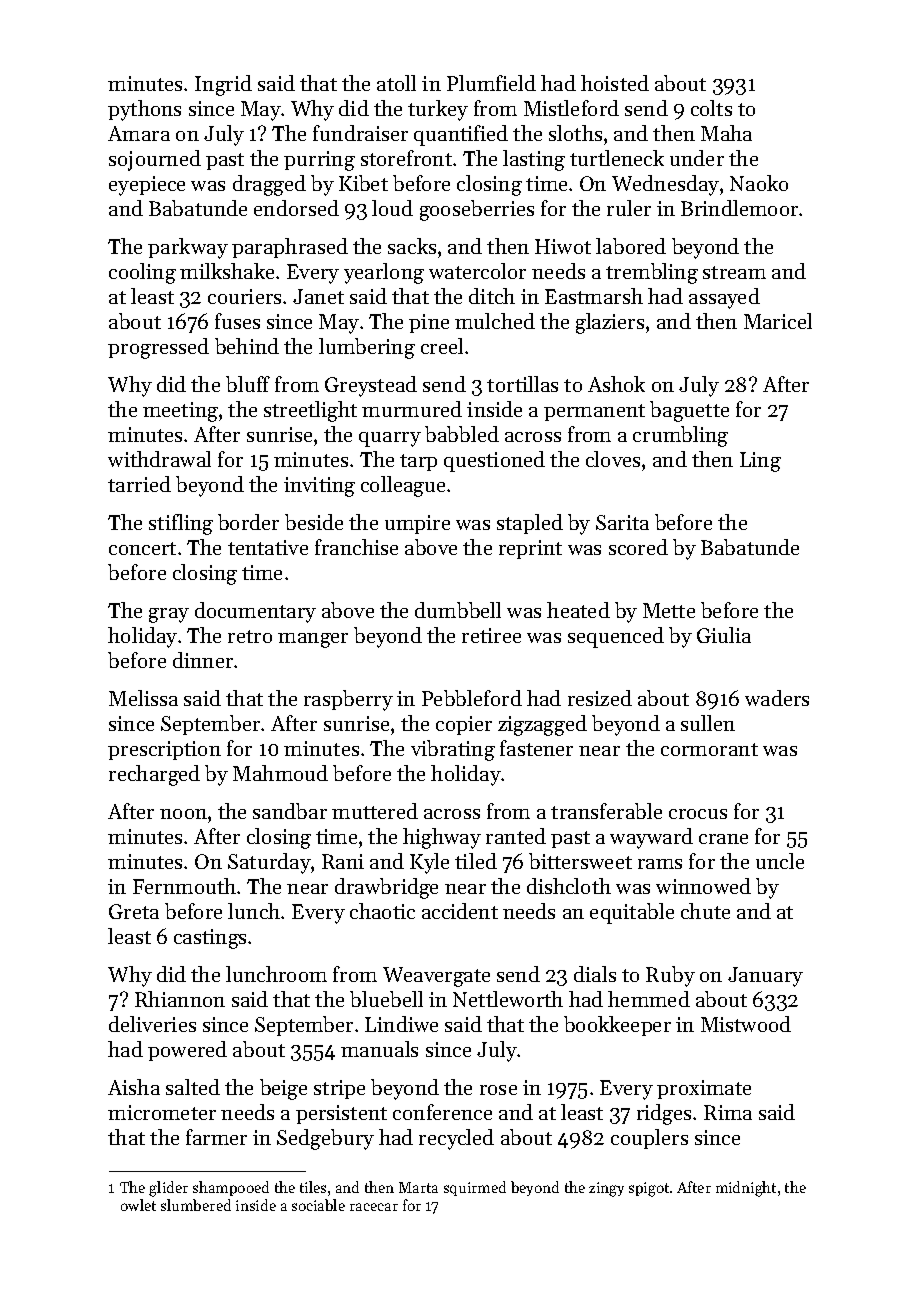 This page has width=924, height=1311. I want to click on labored, so click(631, 246).
